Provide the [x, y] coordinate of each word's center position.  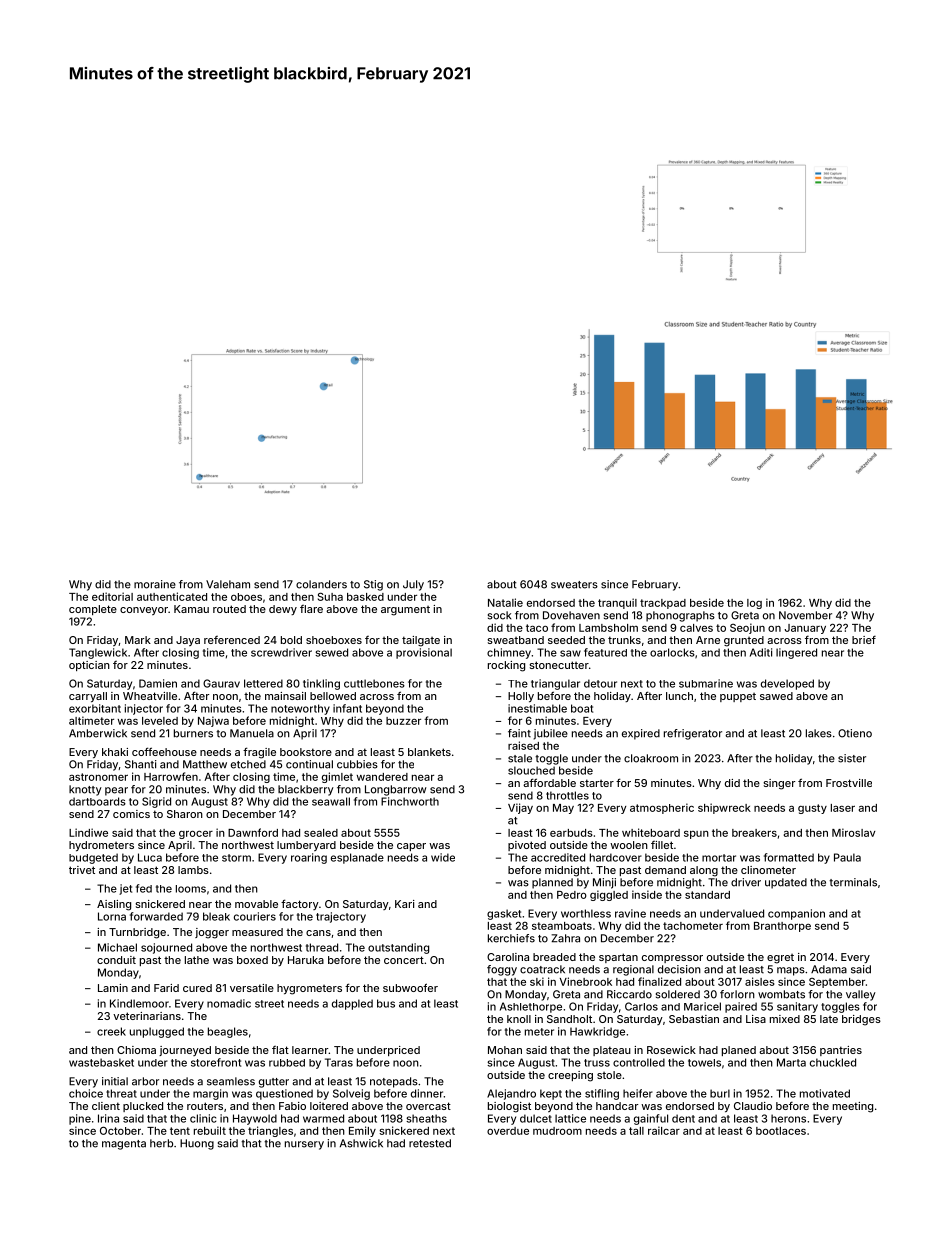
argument [405, 611]
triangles [270, 1131]
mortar [719, 858]
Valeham [228, 584]
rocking [506, 666]
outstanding [398, 948]
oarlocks [672, 652]
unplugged [157, 1032]
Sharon [185, 814]
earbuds [571, 833]
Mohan [505, 1050]
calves [696, 628]
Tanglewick [98, 653]
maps [791, 971]
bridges [861, 1020]
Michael [117, 947]
